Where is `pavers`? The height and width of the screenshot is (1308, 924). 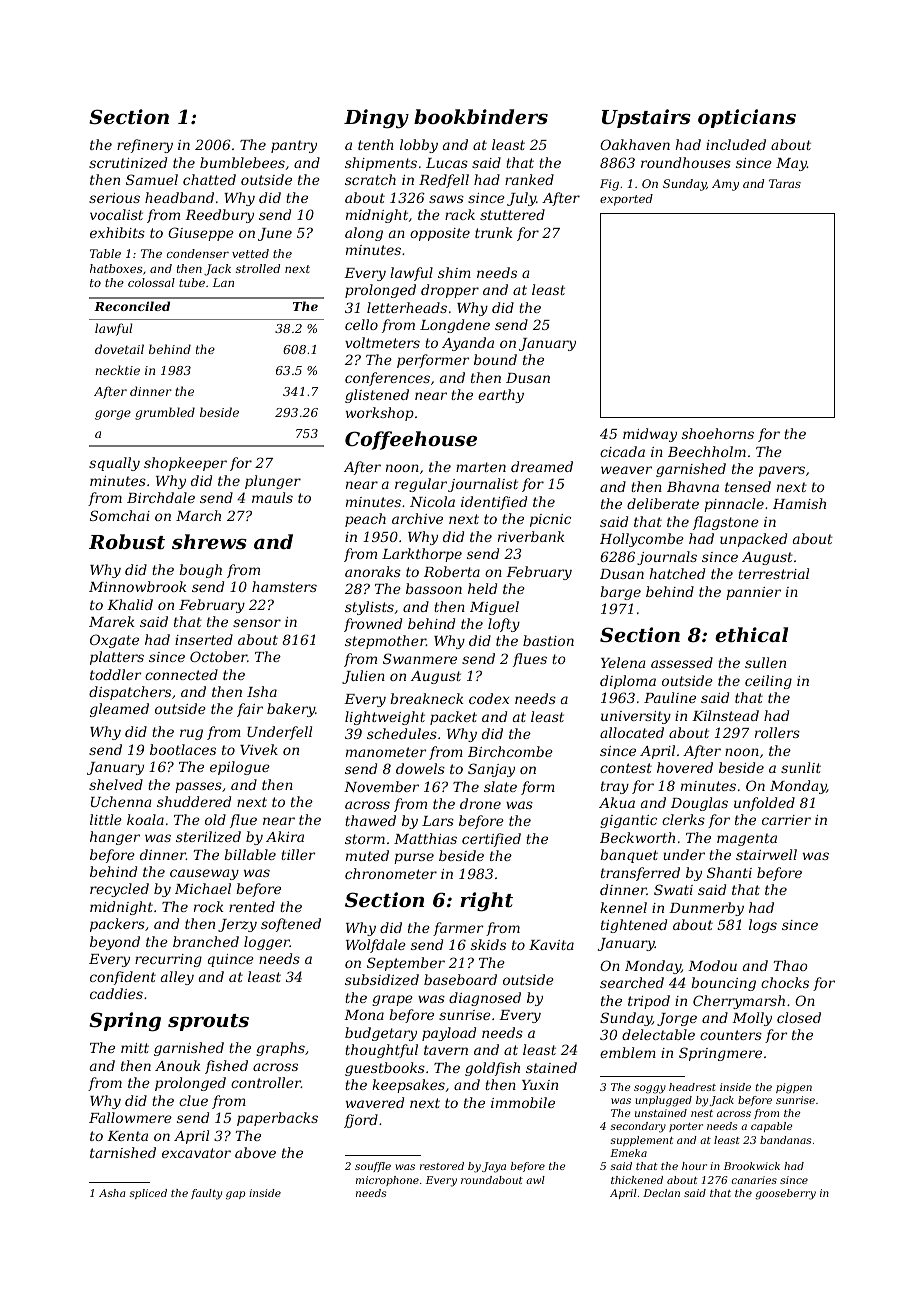
pavers is located at coordinates (782, 471).
